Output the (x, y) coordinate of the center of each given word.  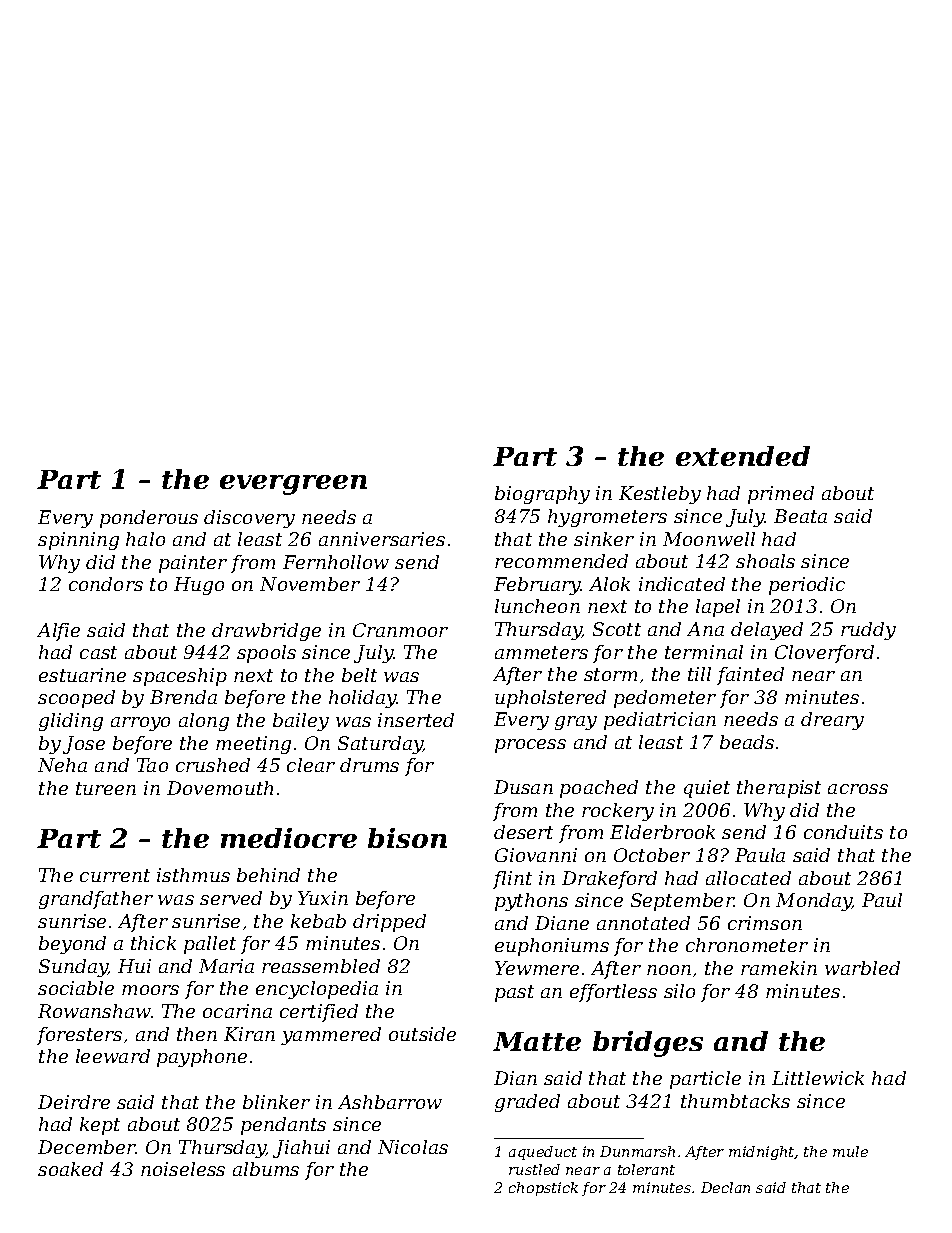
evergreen (293, 485)
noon (669, 970)
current (115, 875)
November (310, 584)
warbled (862, 968)
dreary (832, 721)
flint (512, 880)
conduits (843, 832)
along (204, 722)
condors (106, 584)
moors (150, 990)
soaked (70, 1169)
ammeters (541, 652)
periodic (807, 586)
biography (542, 495)
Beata (800, 516)
